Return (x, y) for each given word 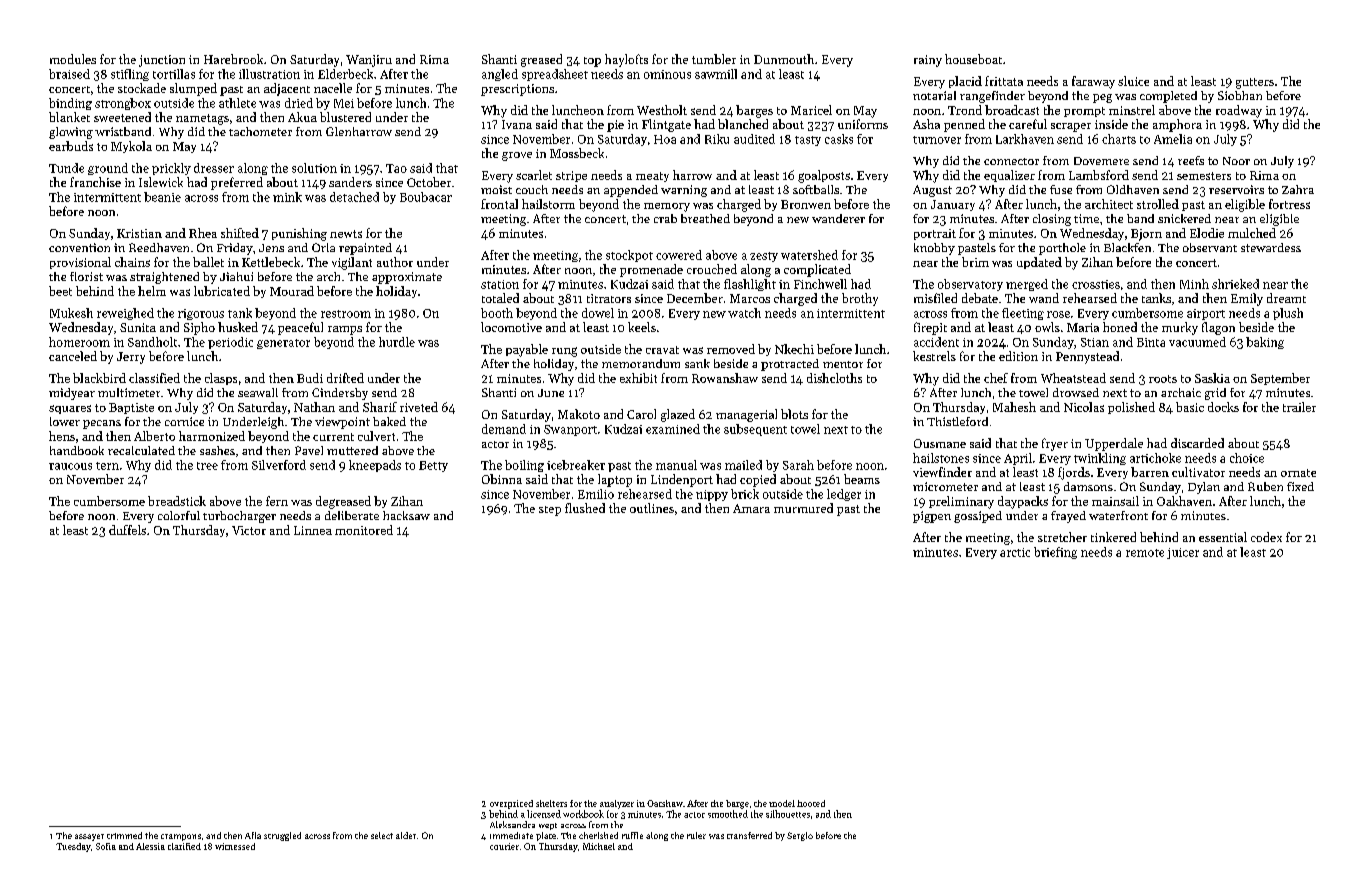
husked (238, 327)
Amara (751, 508)
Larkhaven (1025, 139)
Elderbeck (345, 74)
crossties (1096, 284)
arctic (1015, 552)
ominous (667, 74)
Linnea (313, 530)
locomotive (511, 327)
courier (504, 846)
